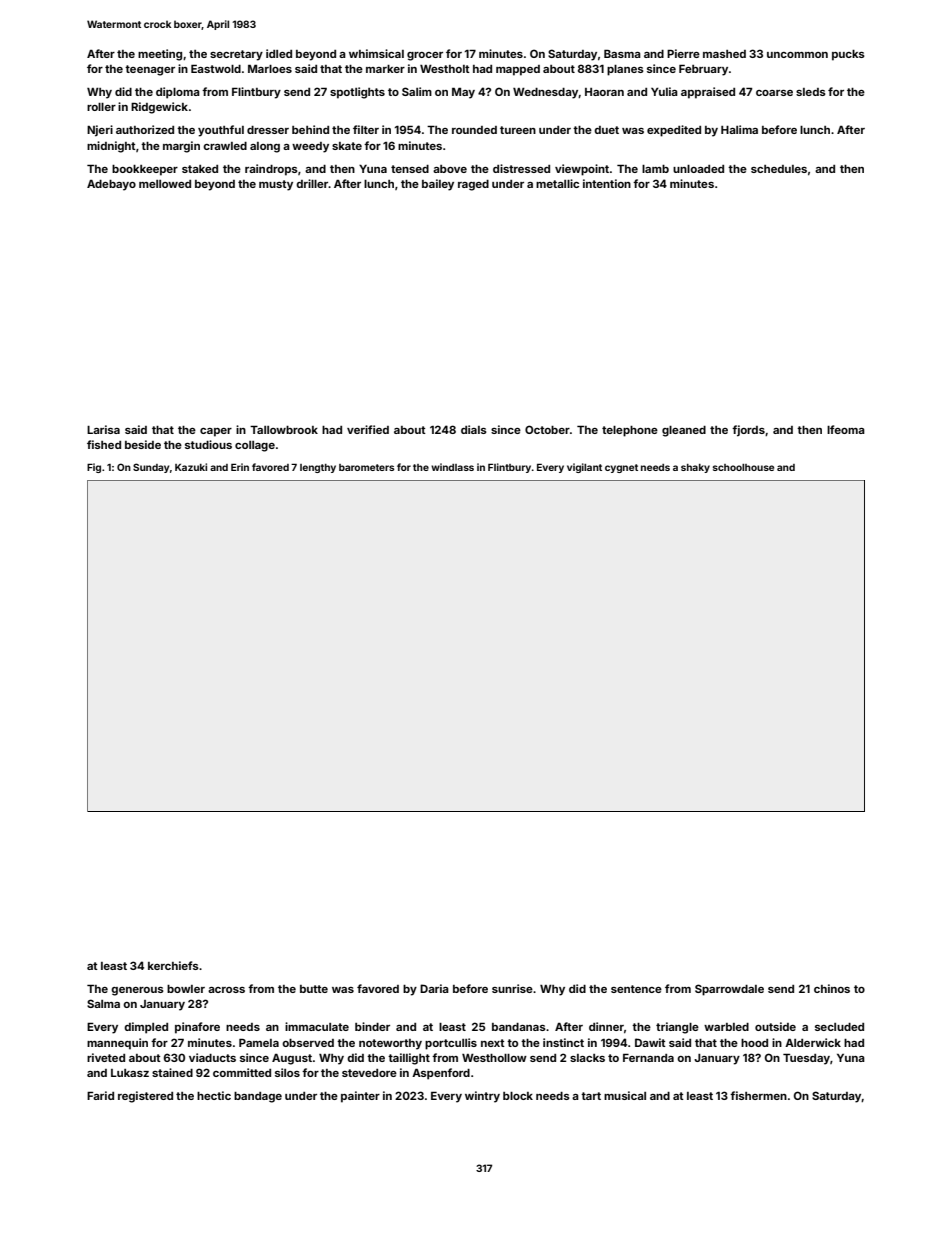 The height and width of the screenshot is (1233, 952). What do you see at coordinates (216, 68) in the screenshot?
I see `Eastwold` at bounding box center [216, 68].
